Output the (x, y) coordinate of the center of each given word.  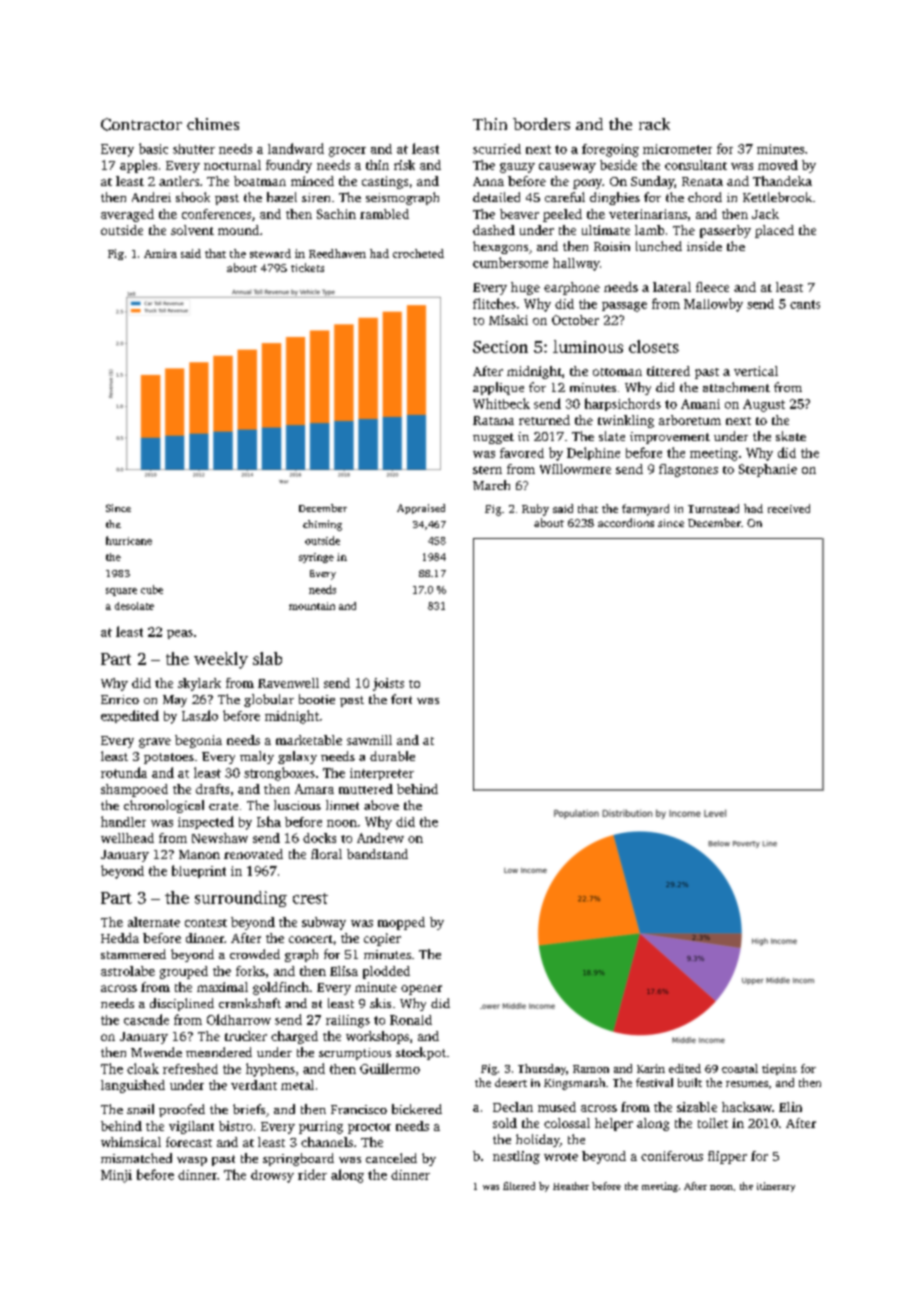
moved (778, 165)
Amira (160, 253)
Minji (116, 1176)
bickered (417, 1109)
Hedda (120, 938)
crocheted (418, 253)
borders (541, 124)
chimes (213, 124)
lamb (649, 230)
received (789, 508)
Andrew (380, 838)
